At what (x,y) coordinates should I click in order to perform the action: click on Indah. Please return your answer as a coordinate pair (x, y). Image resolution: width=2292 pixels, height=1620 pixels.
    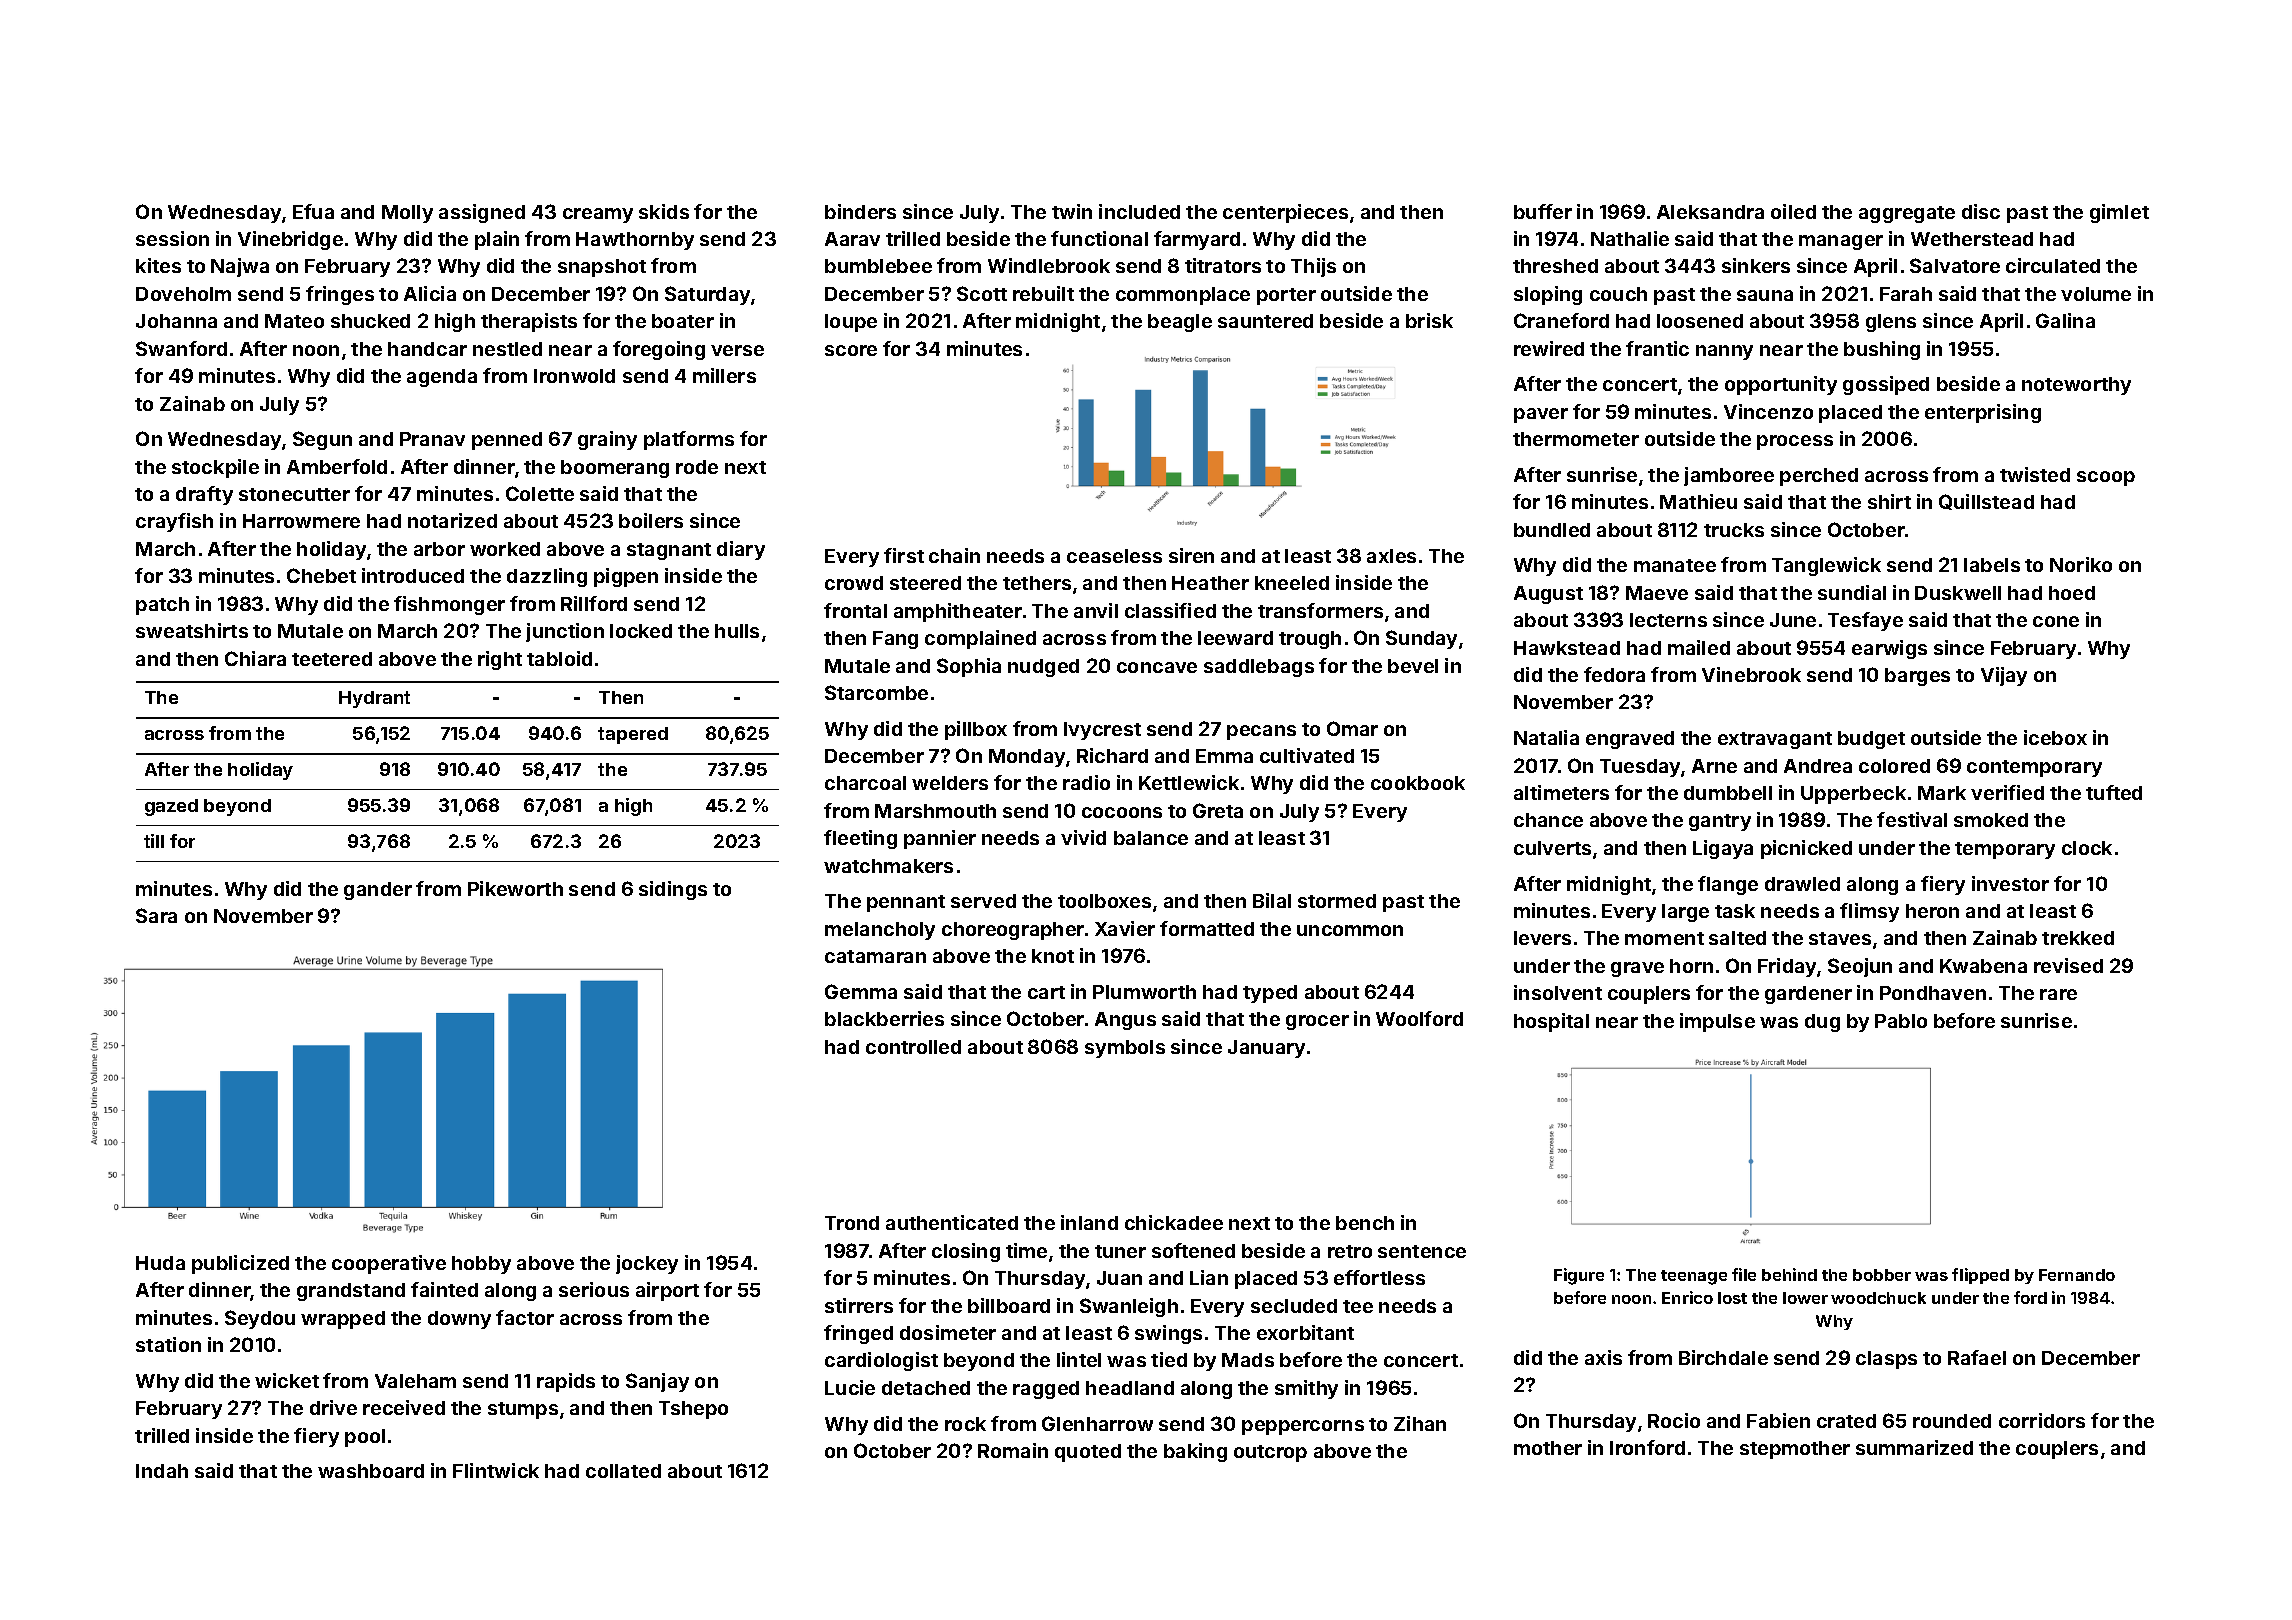
    Looking at the image, I should click on (162, 1471).
